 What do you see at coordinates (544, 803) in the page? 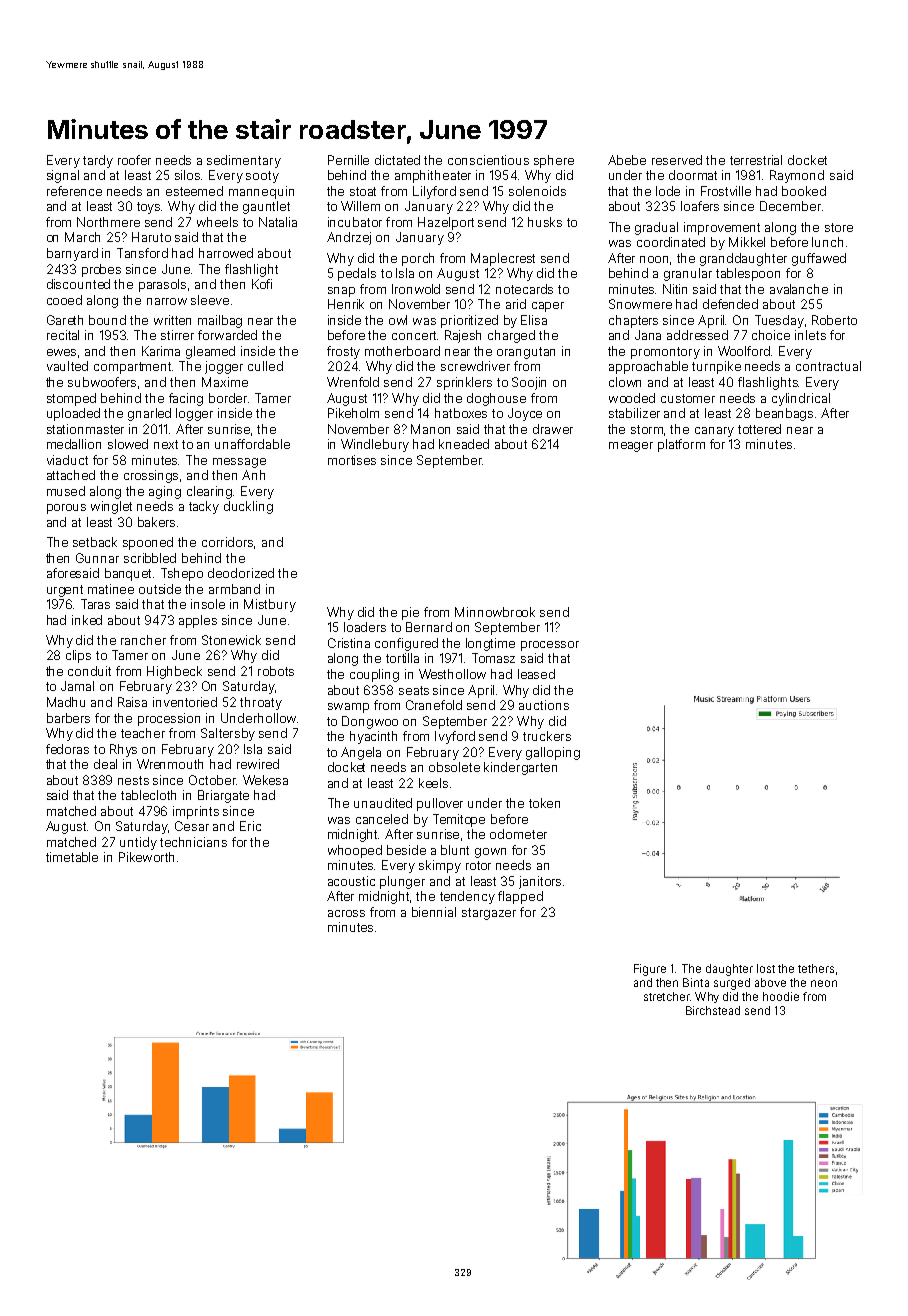
I see `token` at bounding box center [544, 803].
